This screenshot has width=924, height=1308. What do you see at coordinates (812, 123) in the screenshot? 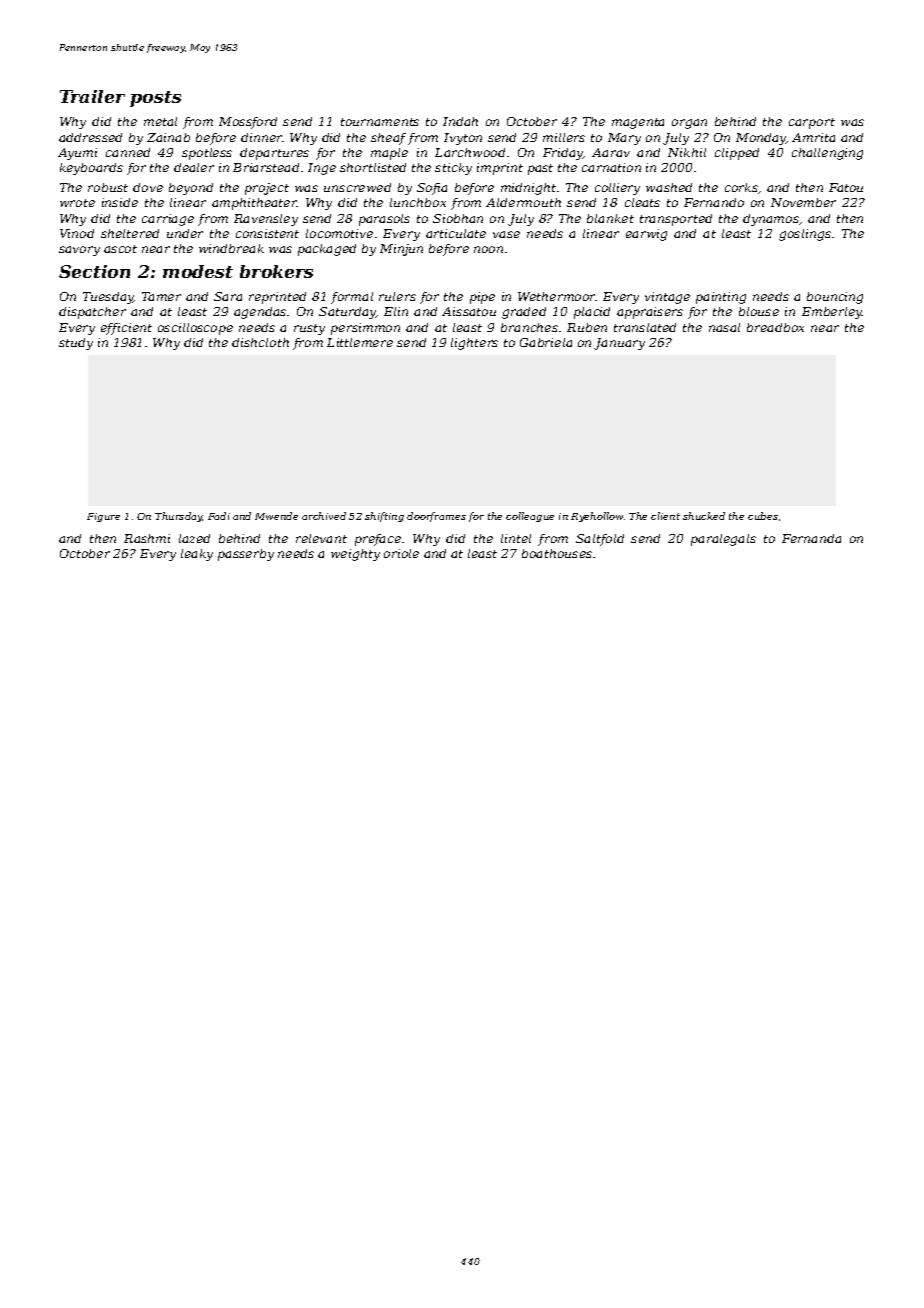
I see `carport` at bounding box center [812, 123].
